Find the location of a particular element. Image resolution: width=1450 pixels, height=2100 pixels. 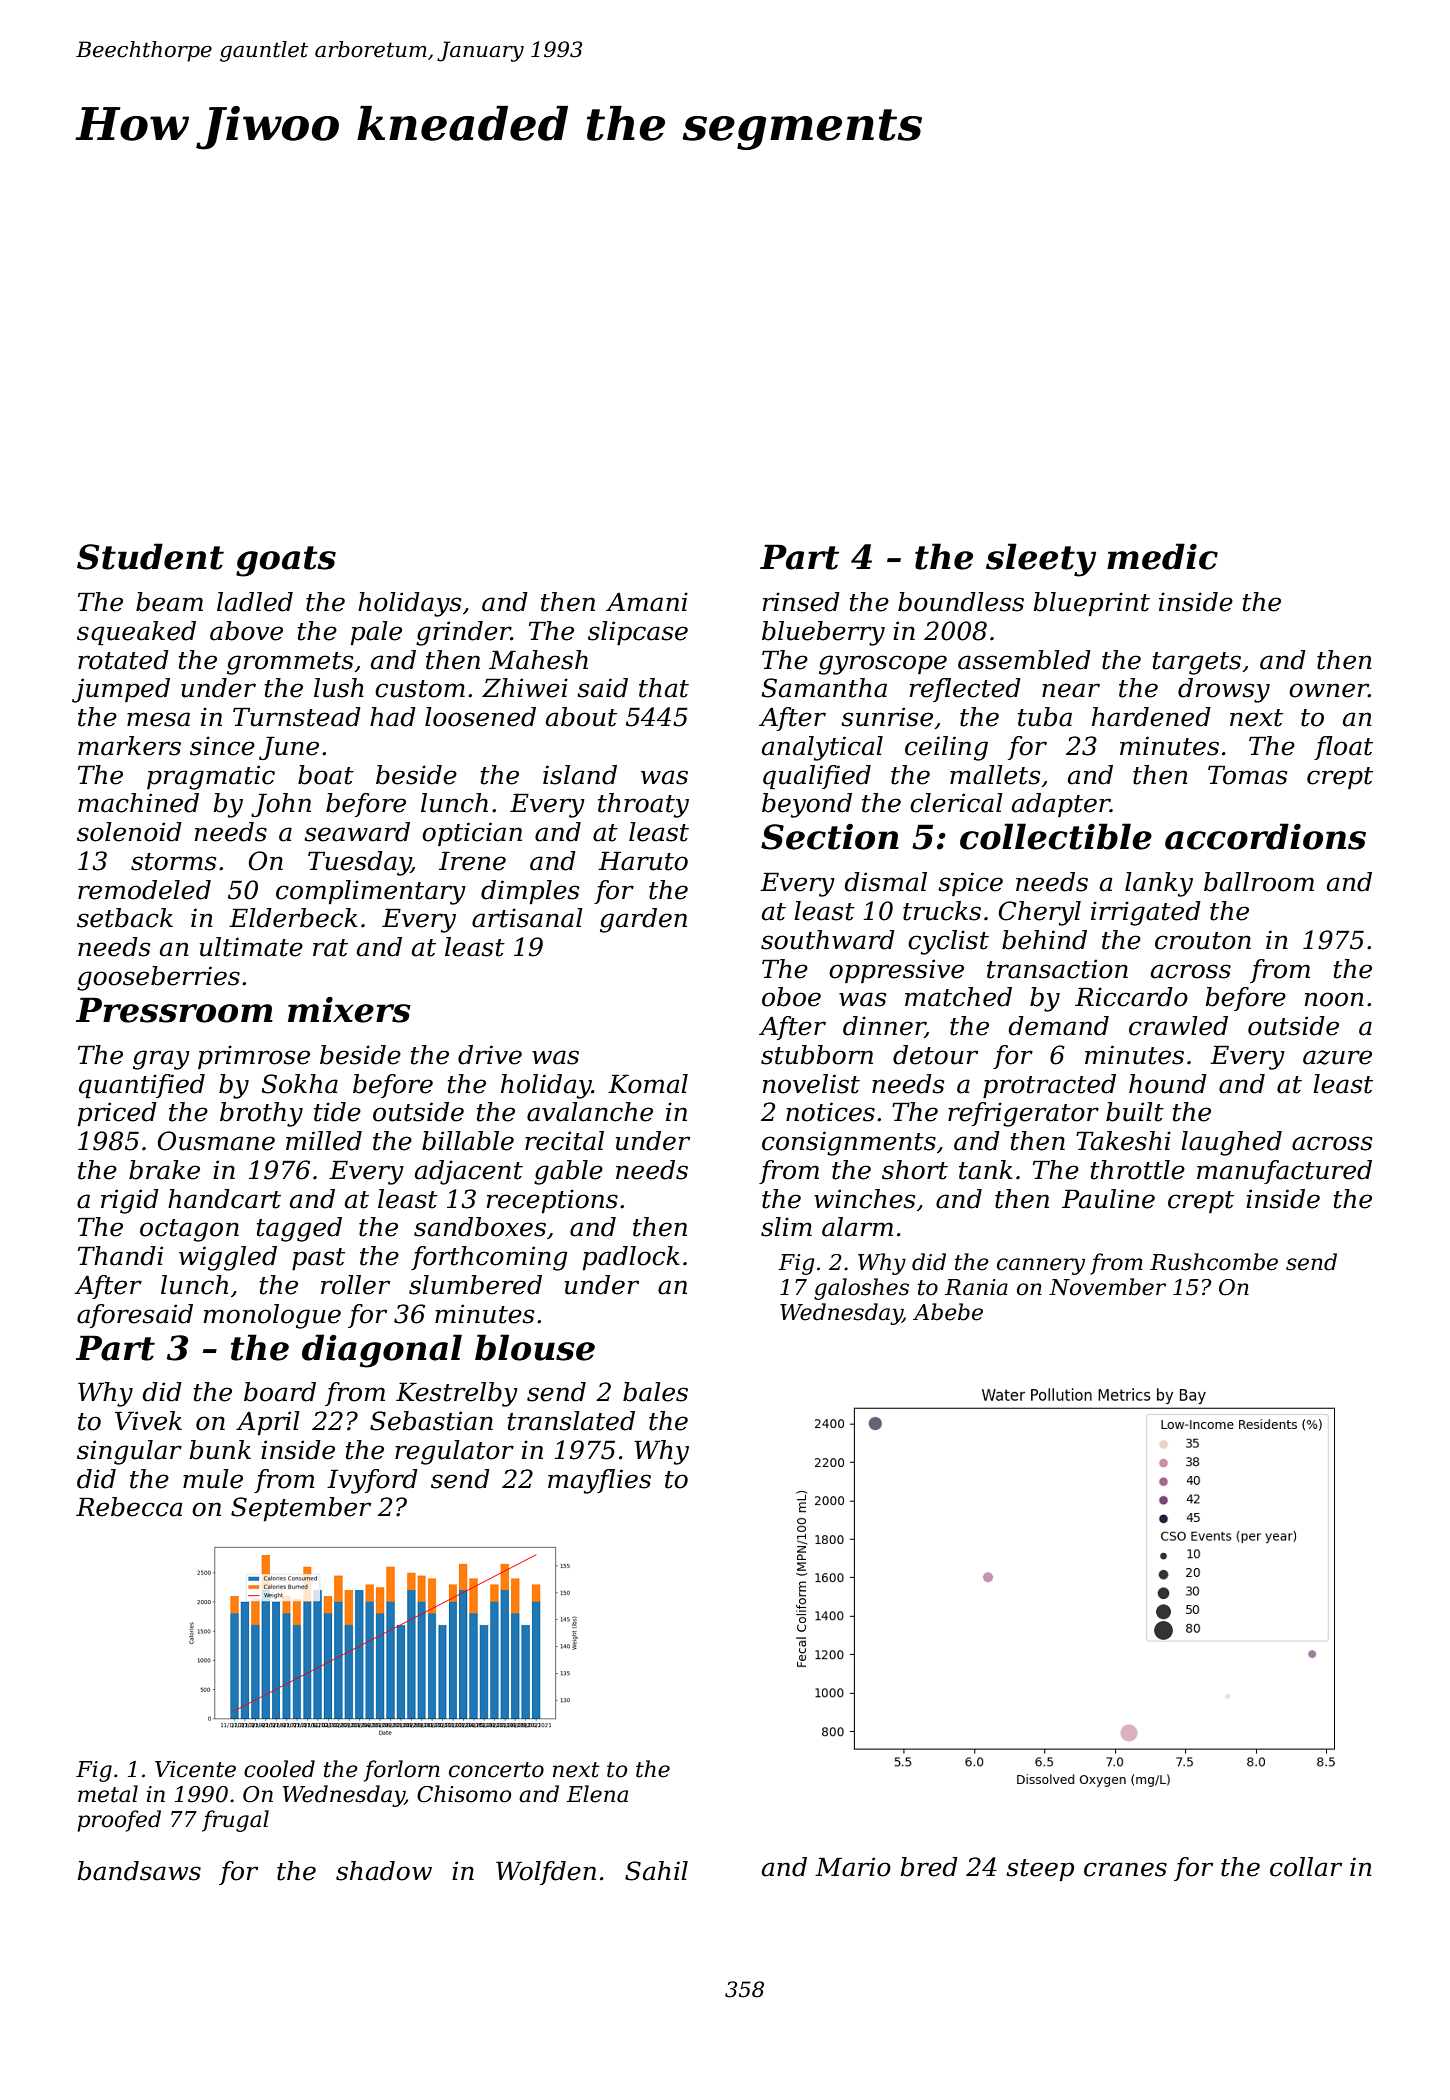

Student is located at coordinates (150, 556).
